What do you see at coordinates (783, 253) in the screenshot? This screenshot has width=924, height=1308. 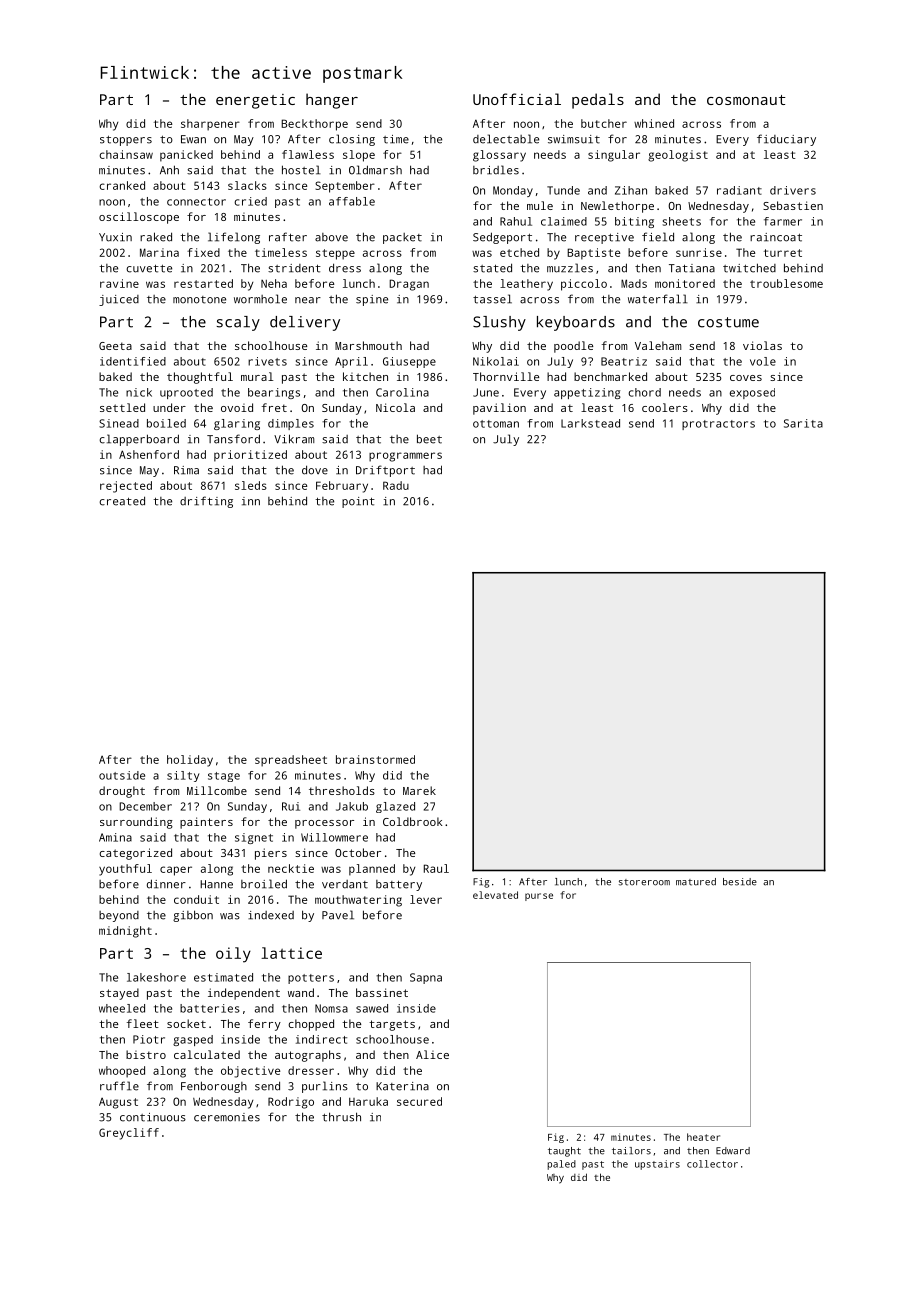 I see `turret` at bounding box center [783, 253].
